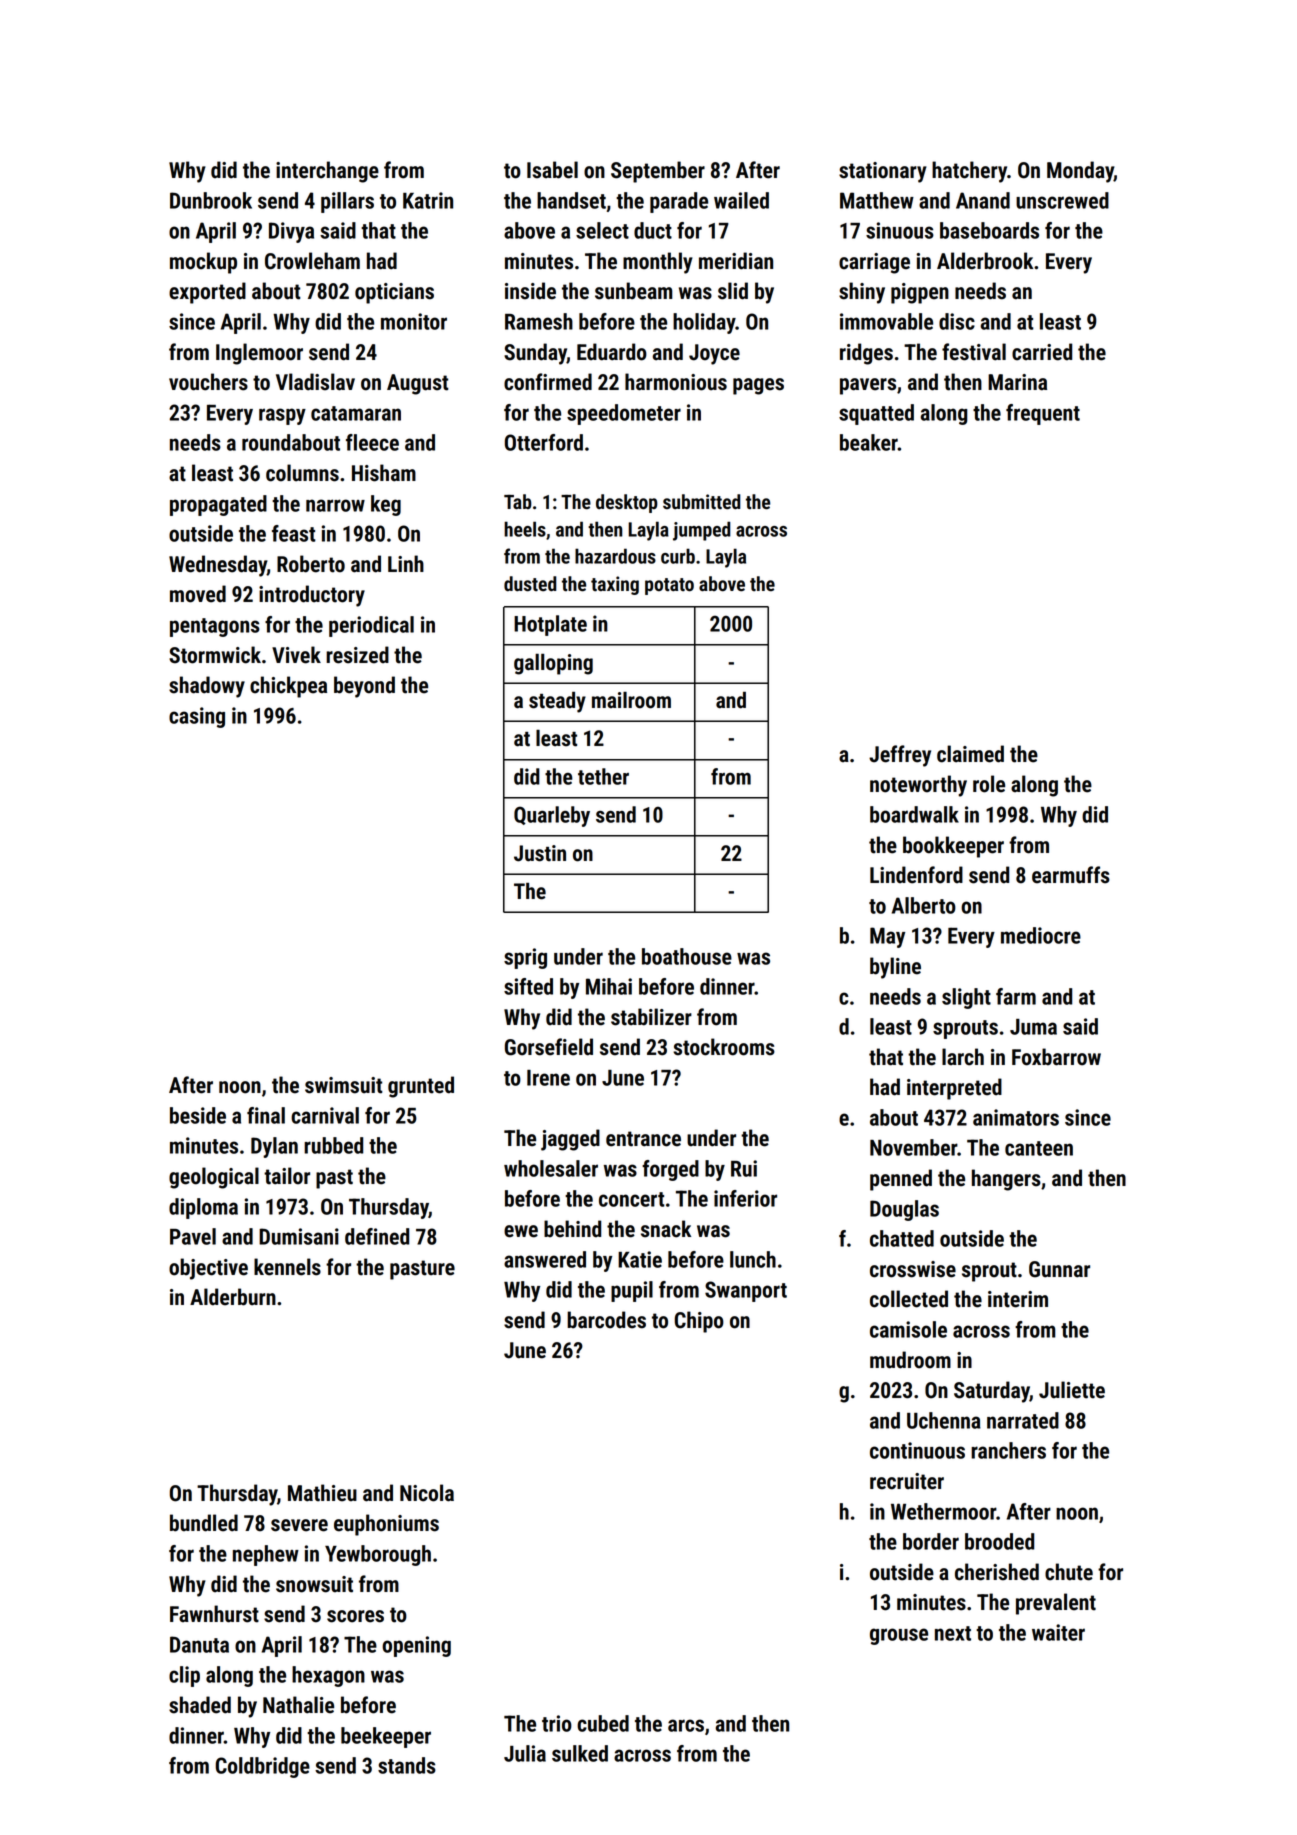 The width and height of the document is (1297, 1835). What do you see at coordinates (1072, 1390) in the document?
I see `Juliette` at bounding box center [1072, 1390].
